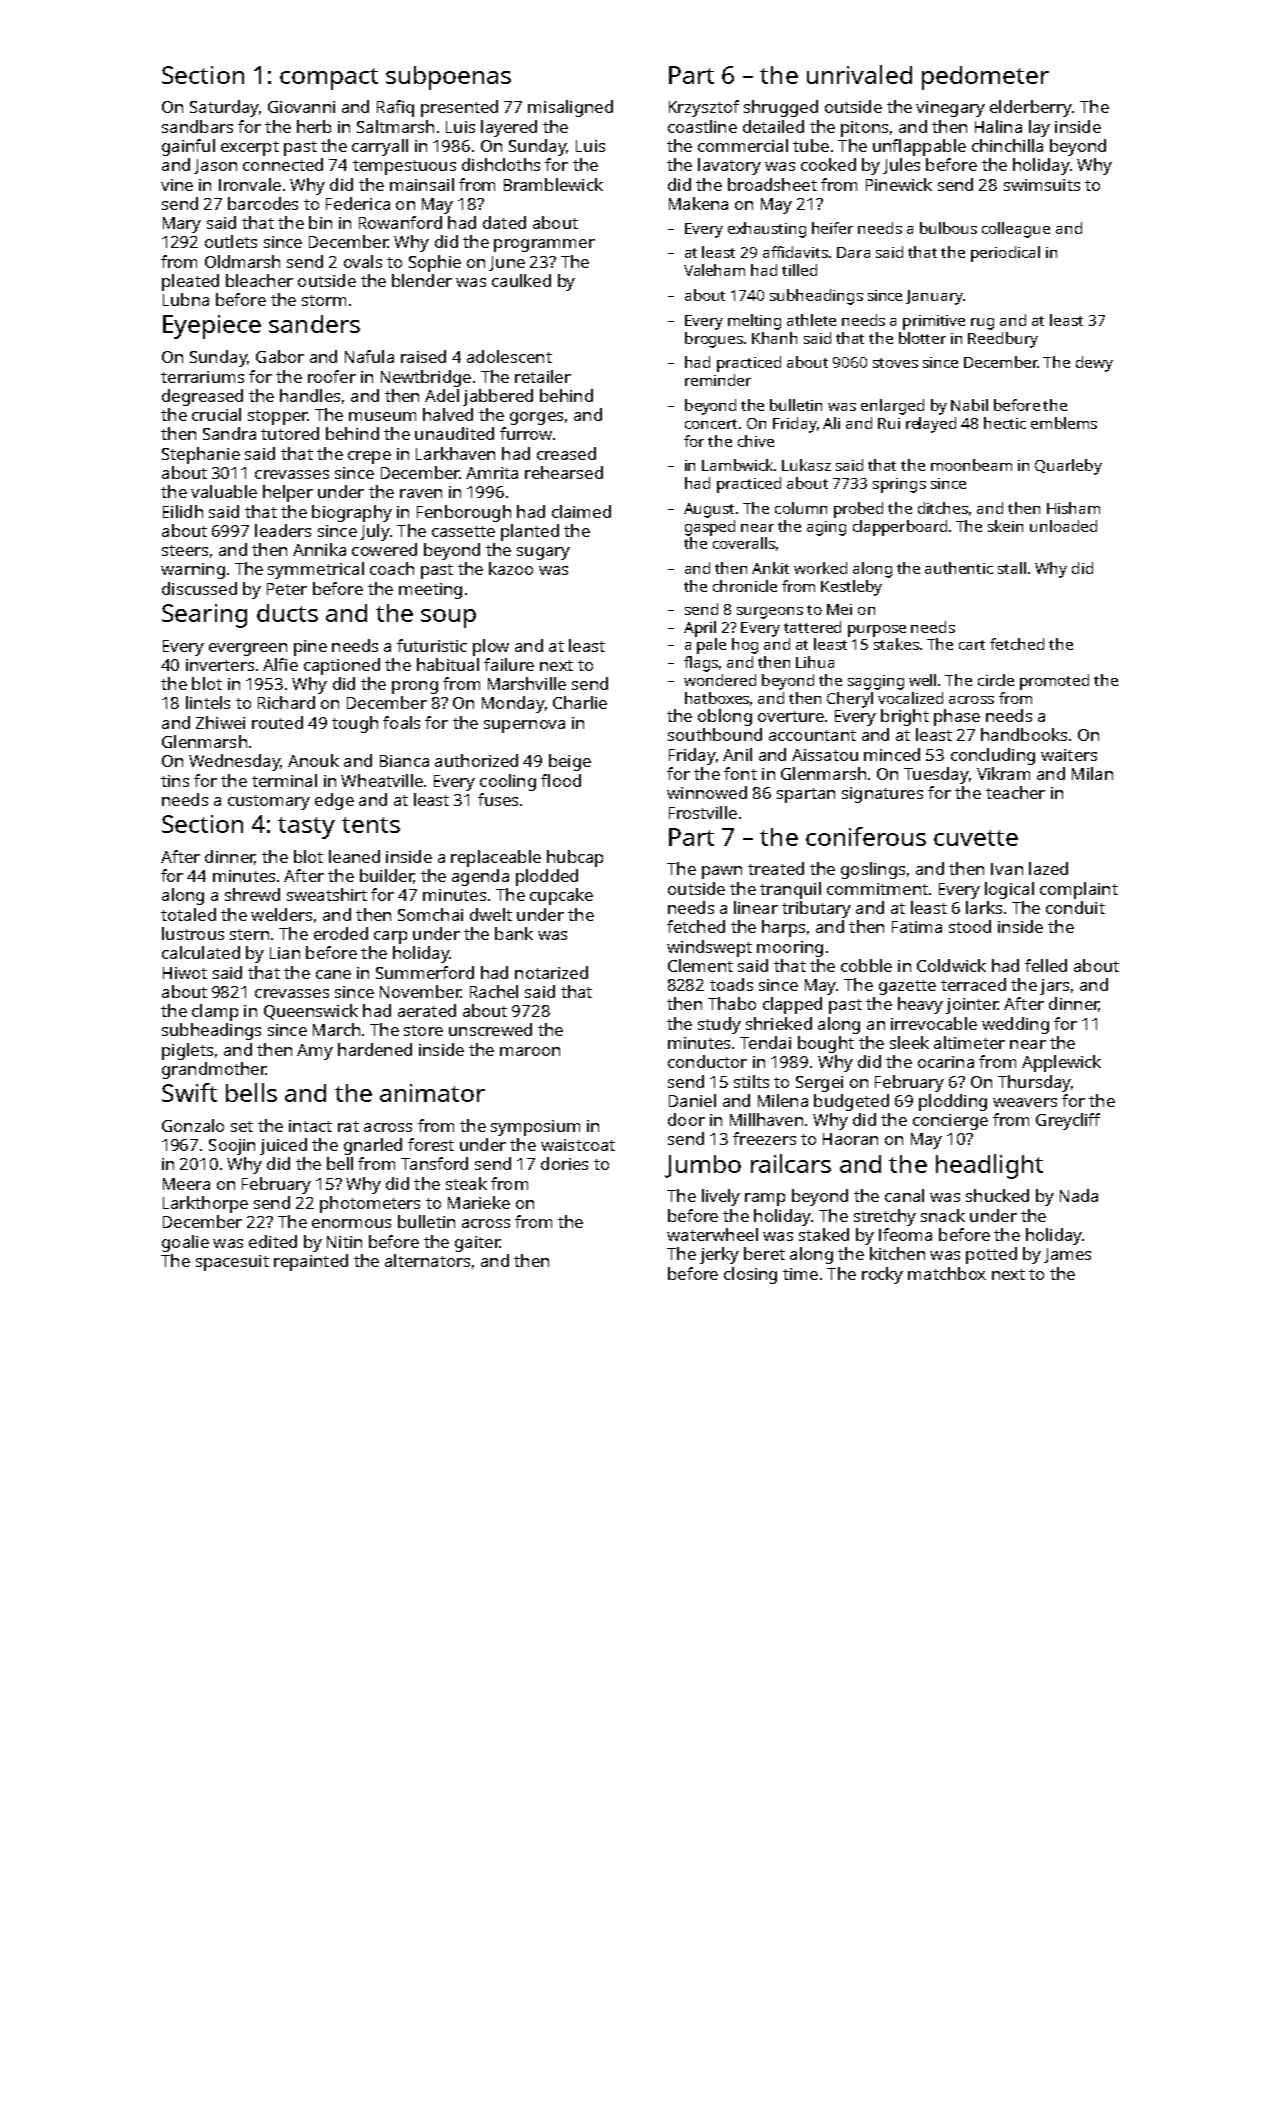  What do you see at coordinates (220, 722) in the screenshot?
I see `Zhiwei` at bounding box center [220, 722].
